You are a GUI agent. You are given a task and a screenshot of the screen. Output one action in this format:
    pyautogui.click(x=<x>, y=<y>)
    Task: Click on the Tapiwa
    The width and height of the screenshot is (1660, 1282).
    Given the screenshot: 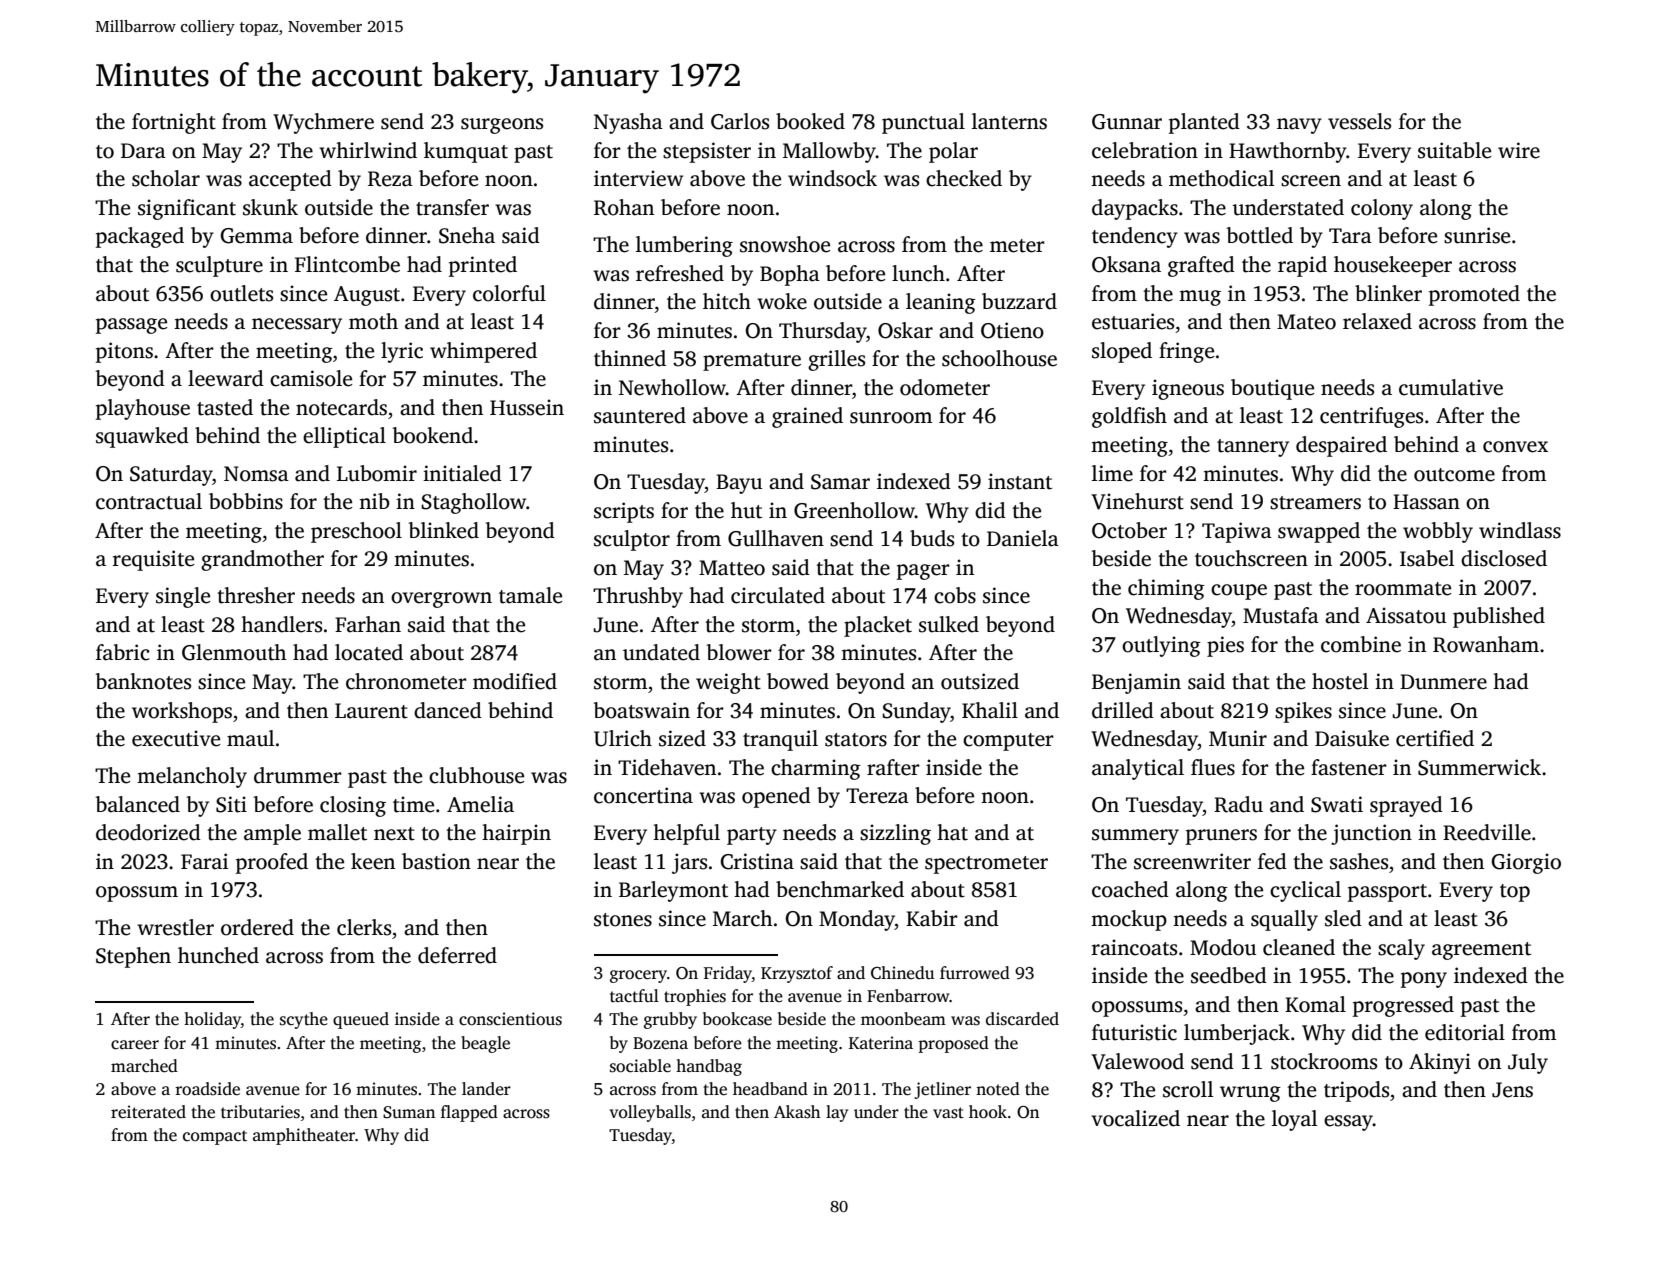 What is the action you would take?
    pyautogui.click(x=1237, y=532)
